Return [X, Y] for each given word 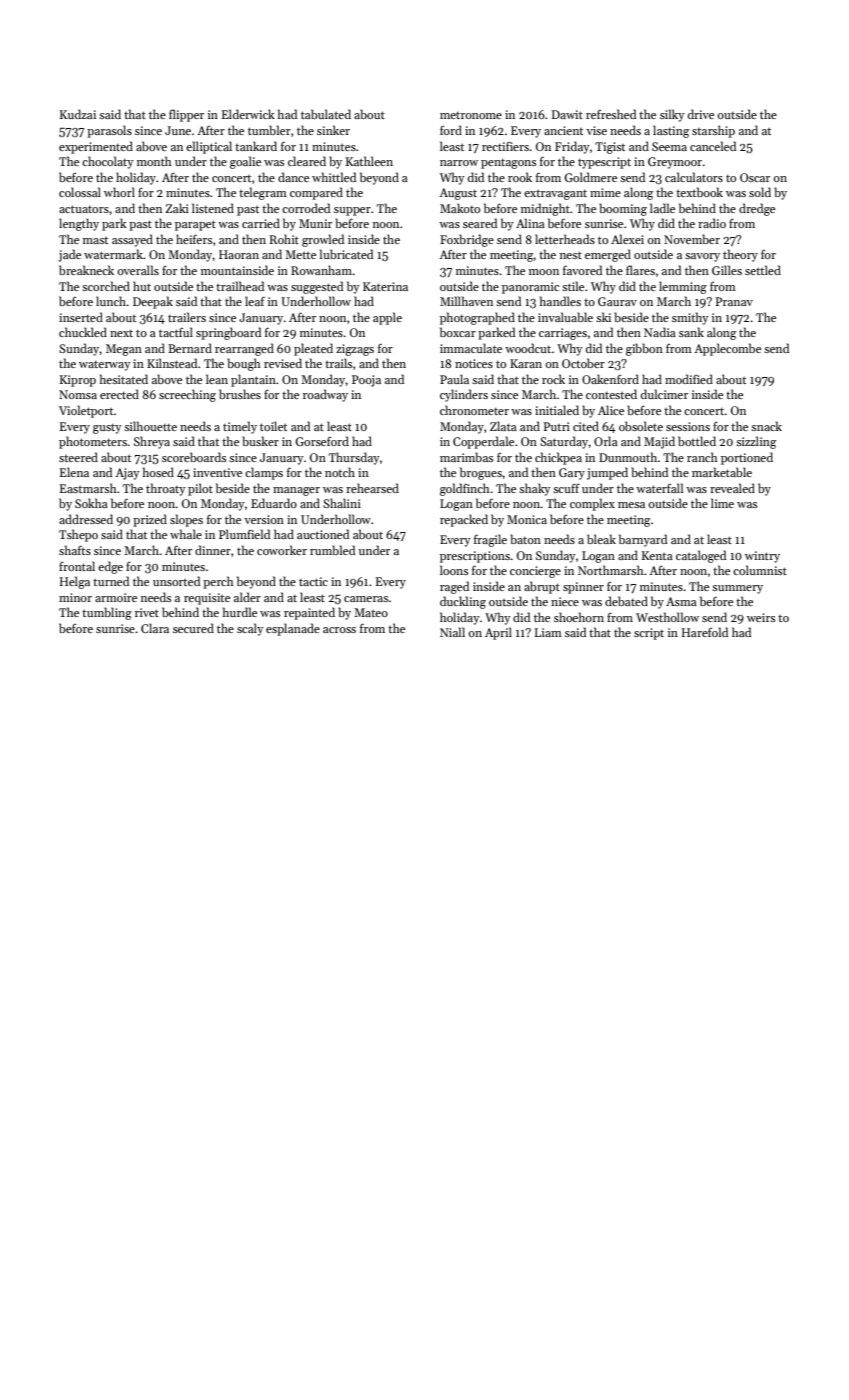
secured [193, 628]
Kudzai [78, 114]
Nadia [660, 332]
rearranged [244, 349]
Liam [548, 632]
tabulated [326, 114]
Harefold [705, 632]
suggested [317, 287]
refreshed [611, 114]
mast [95, 240]
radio [712, 223]
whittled [334, 177]
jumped [607, 473]
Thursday [354, 458]
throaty [166, 489]
